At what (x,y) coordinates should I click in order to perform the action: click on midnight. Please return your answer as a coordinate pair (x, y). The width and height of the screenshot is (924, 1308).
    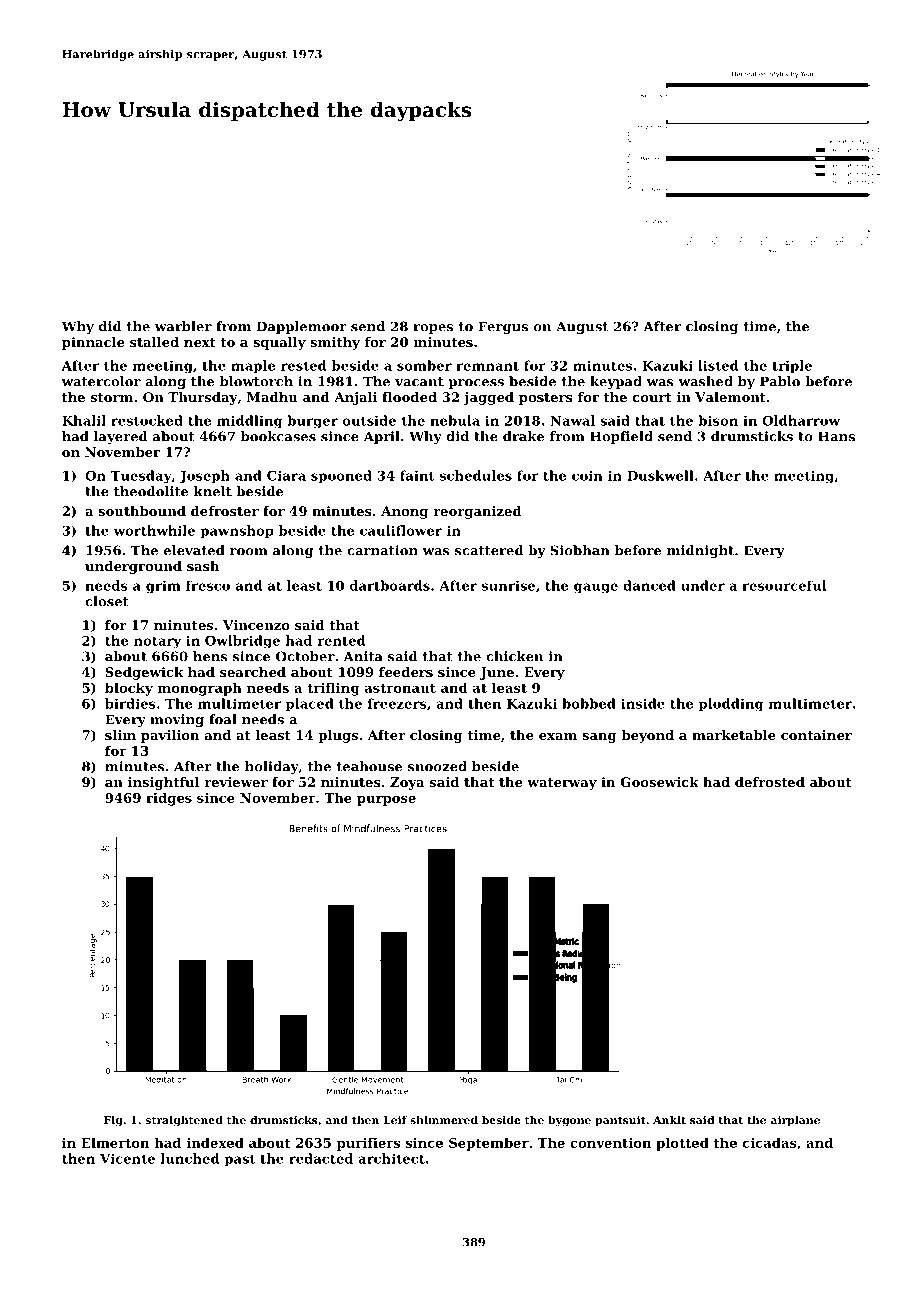
    Looking at the image, I should click on (700, 551).
